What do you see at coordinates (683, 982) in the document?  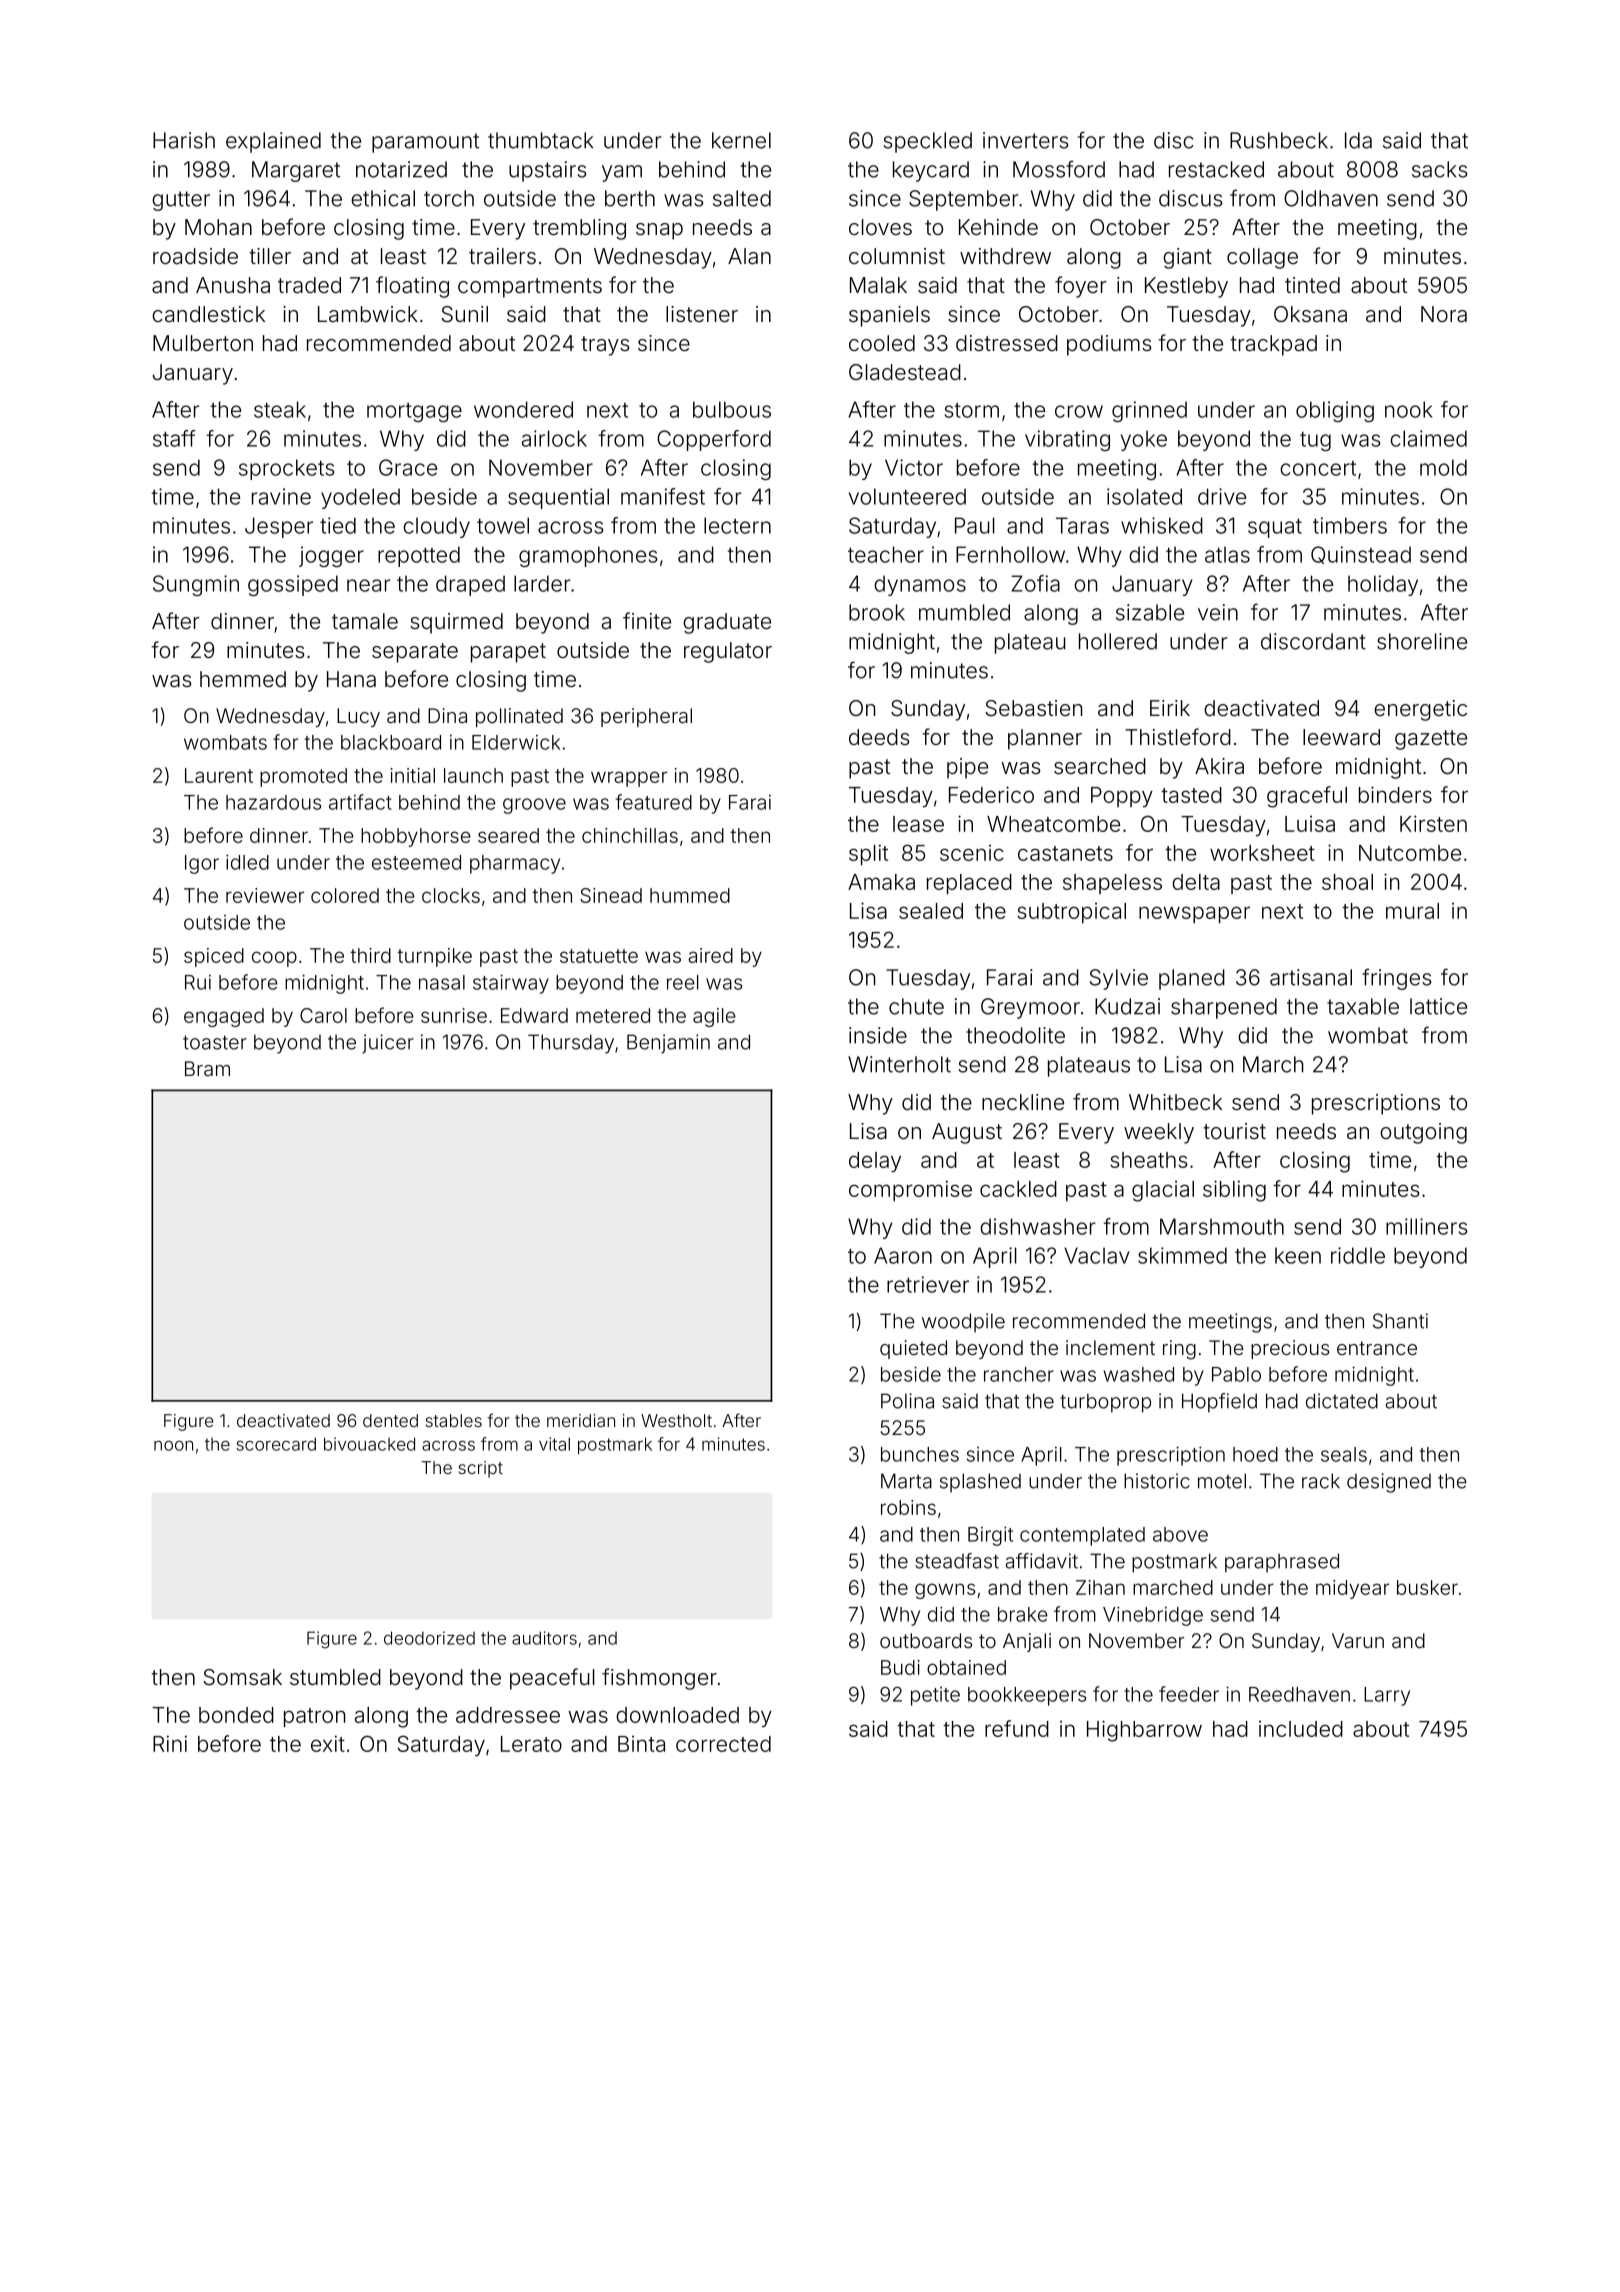 I see `reel` at bounding box center [683, 982].
